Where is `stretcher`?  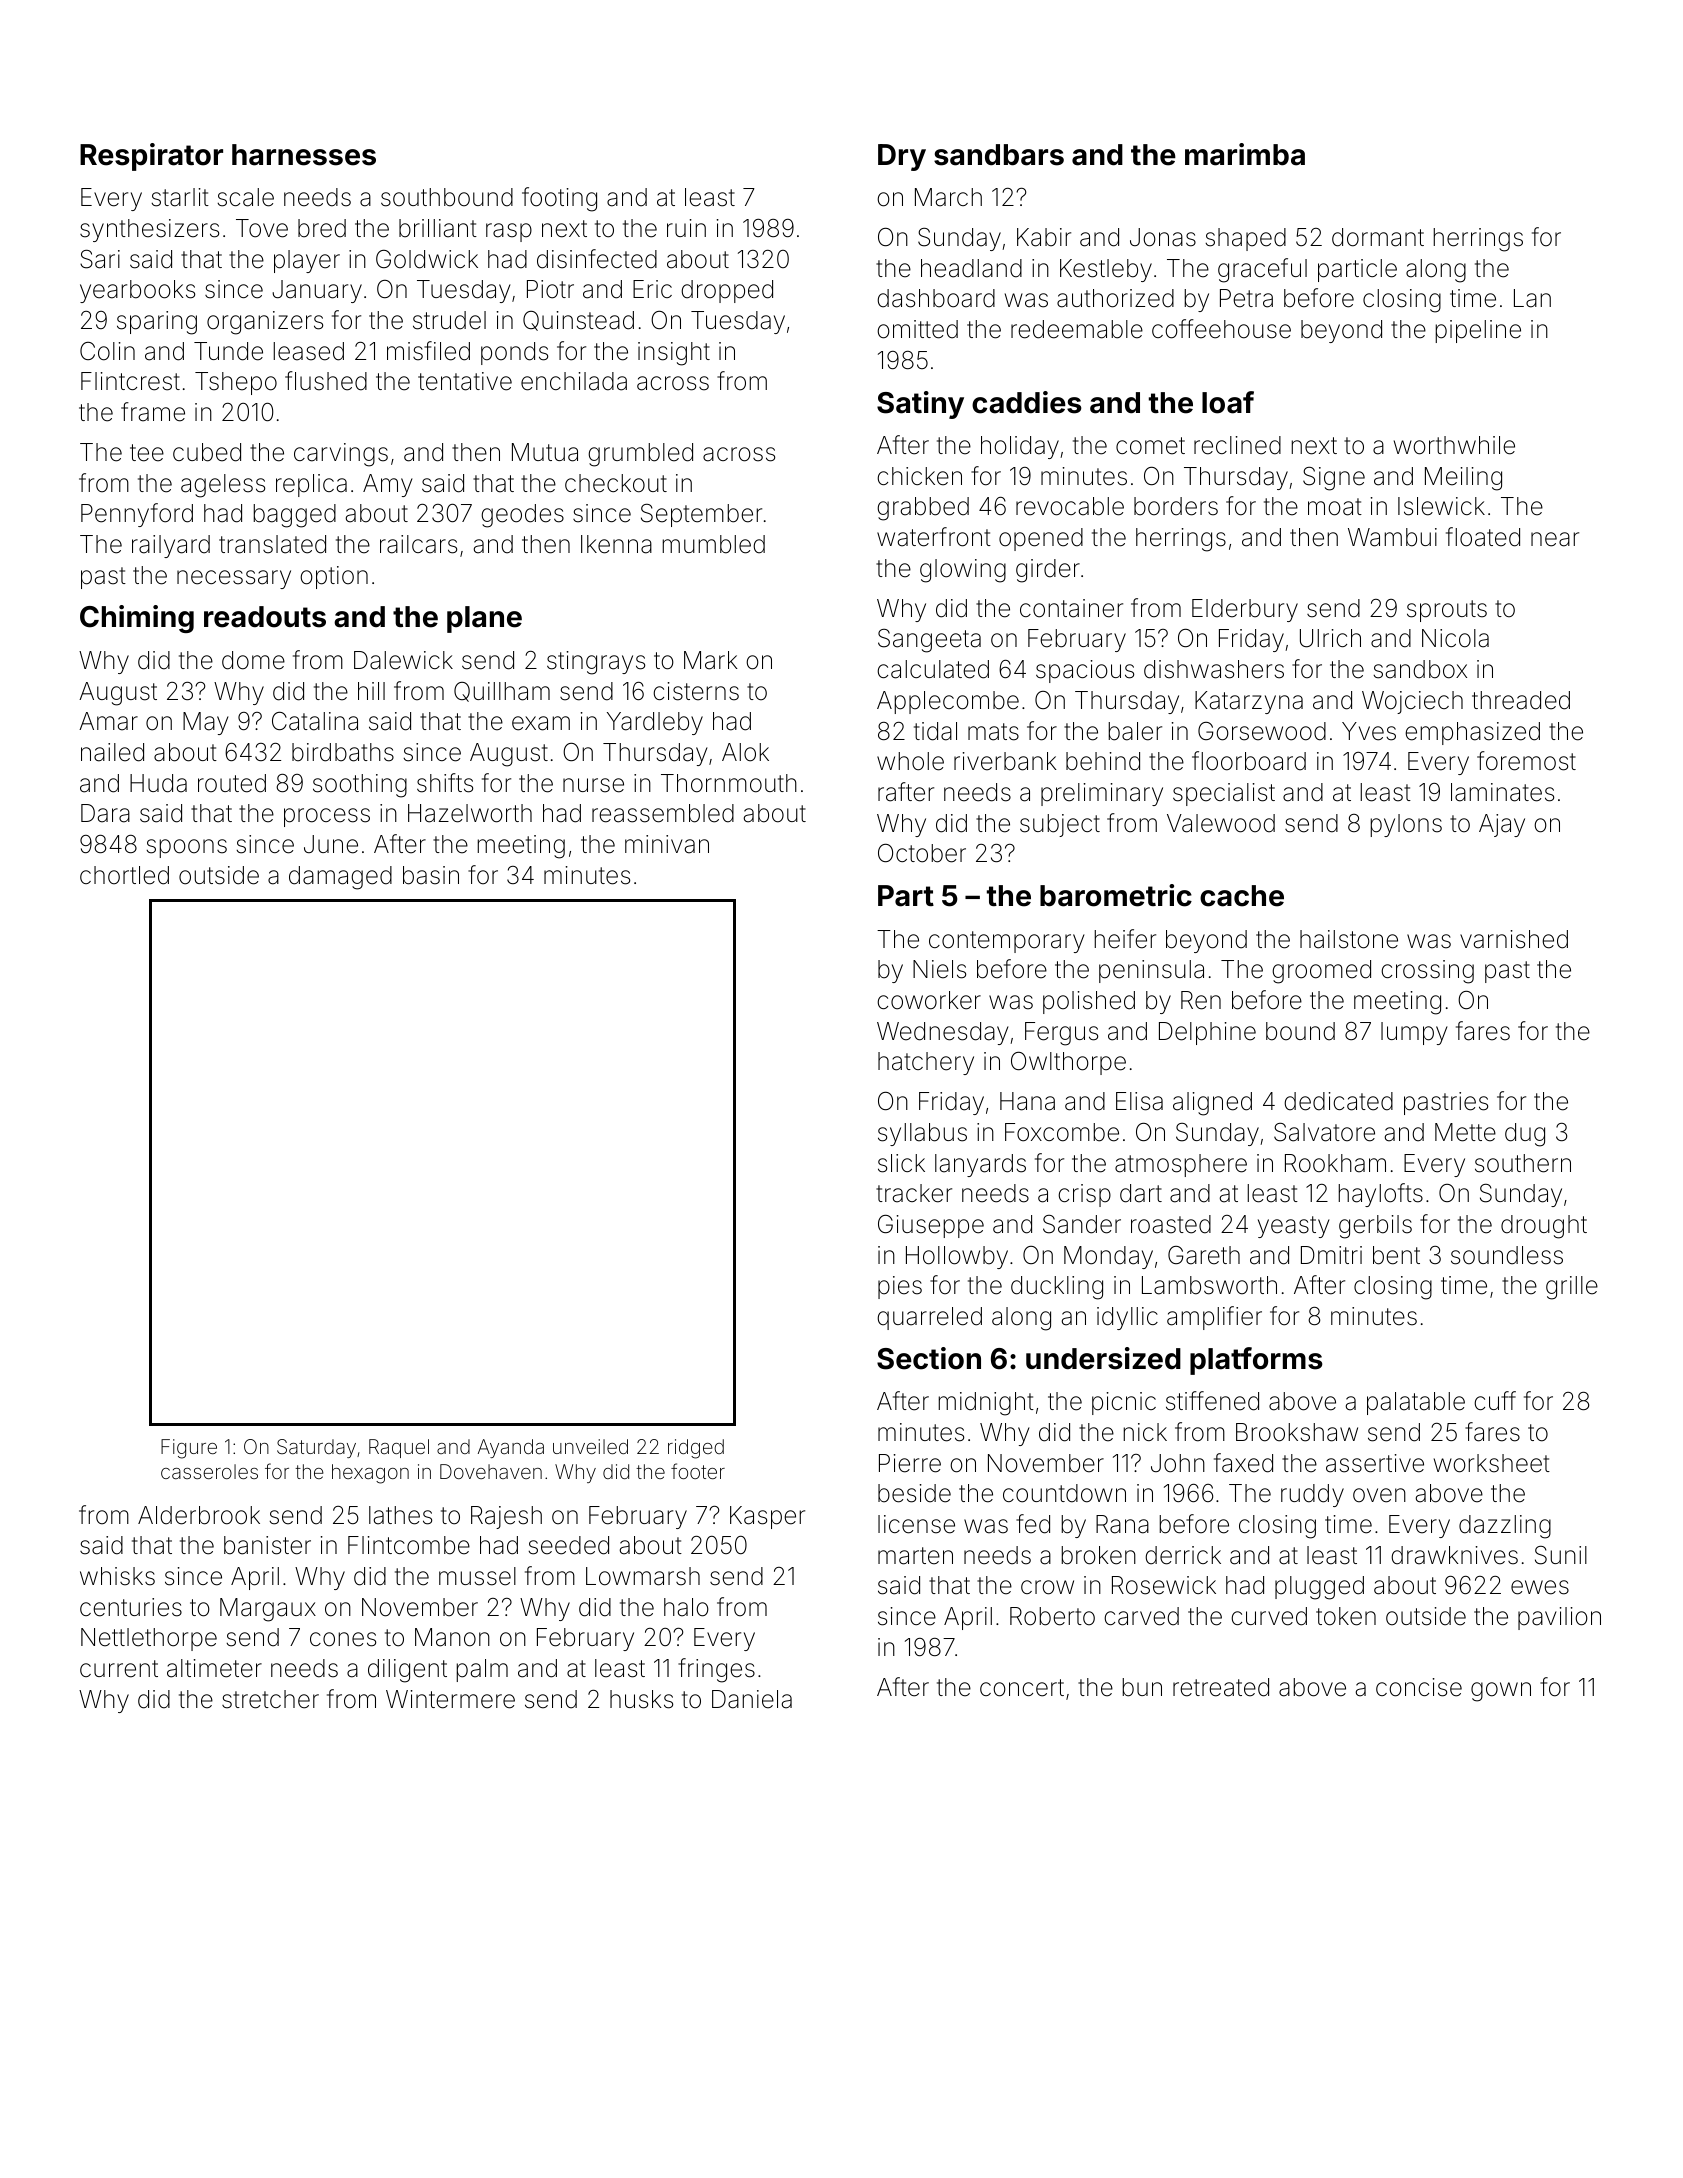 stretcher is located at coordinates (270, 1699).
